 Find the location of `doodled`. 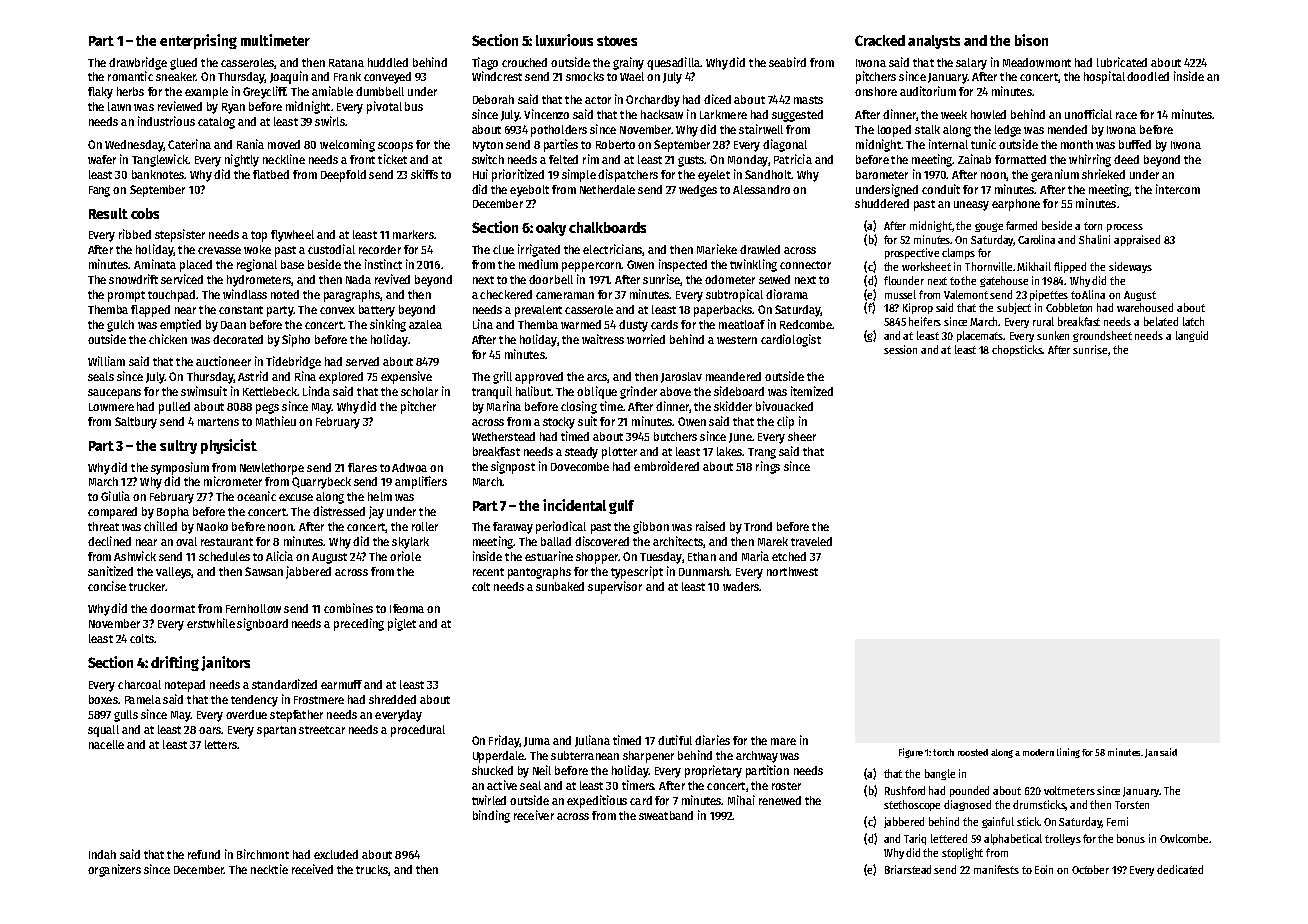

doodled is located at coordinates (1148, 76).
